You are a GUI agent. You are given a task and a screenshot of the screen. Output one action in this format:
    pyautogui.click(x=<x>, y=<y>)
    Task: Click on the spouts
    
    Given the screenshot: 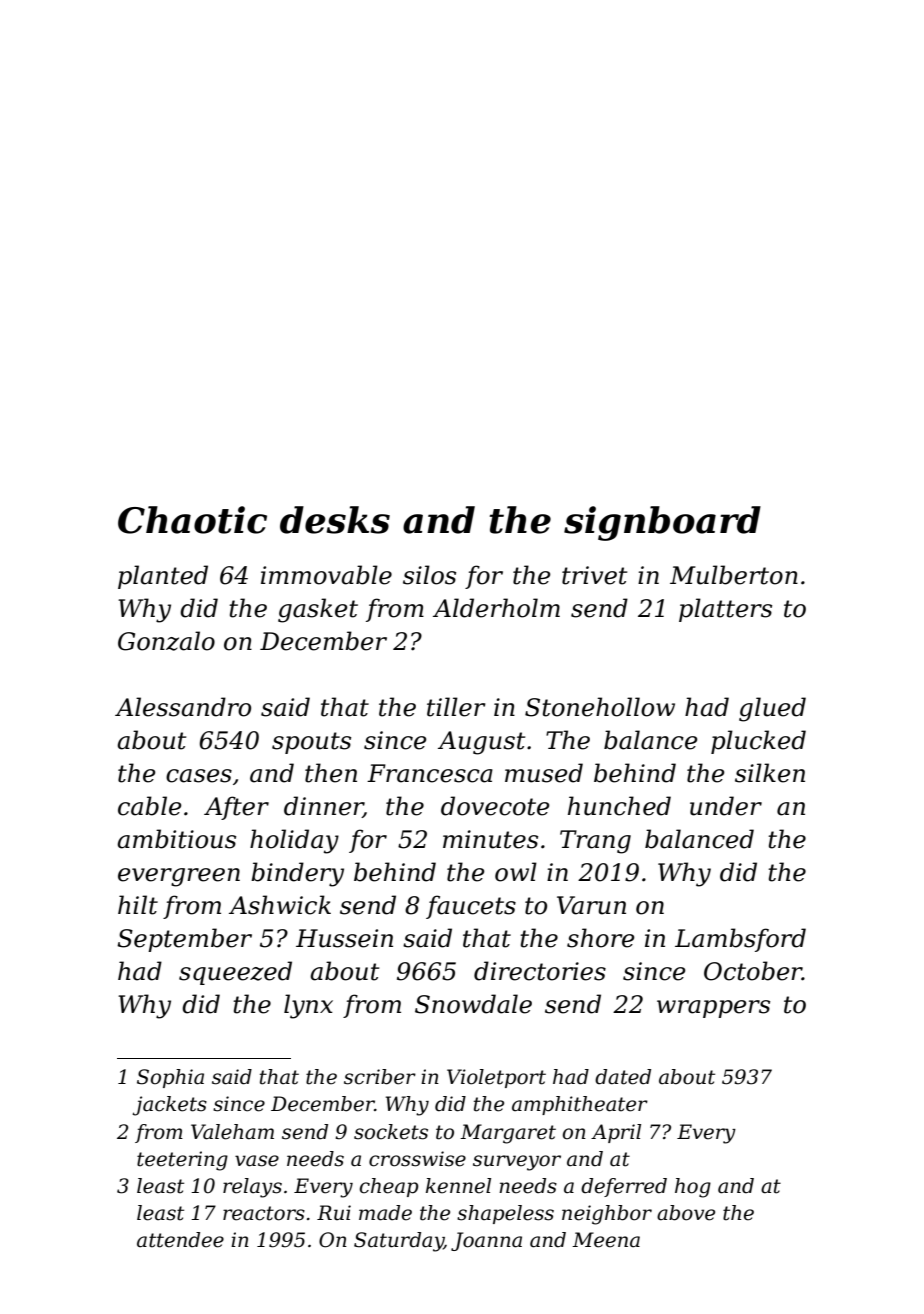 What is the action you would take?
    pyautogui.click(x=311, y=743)
